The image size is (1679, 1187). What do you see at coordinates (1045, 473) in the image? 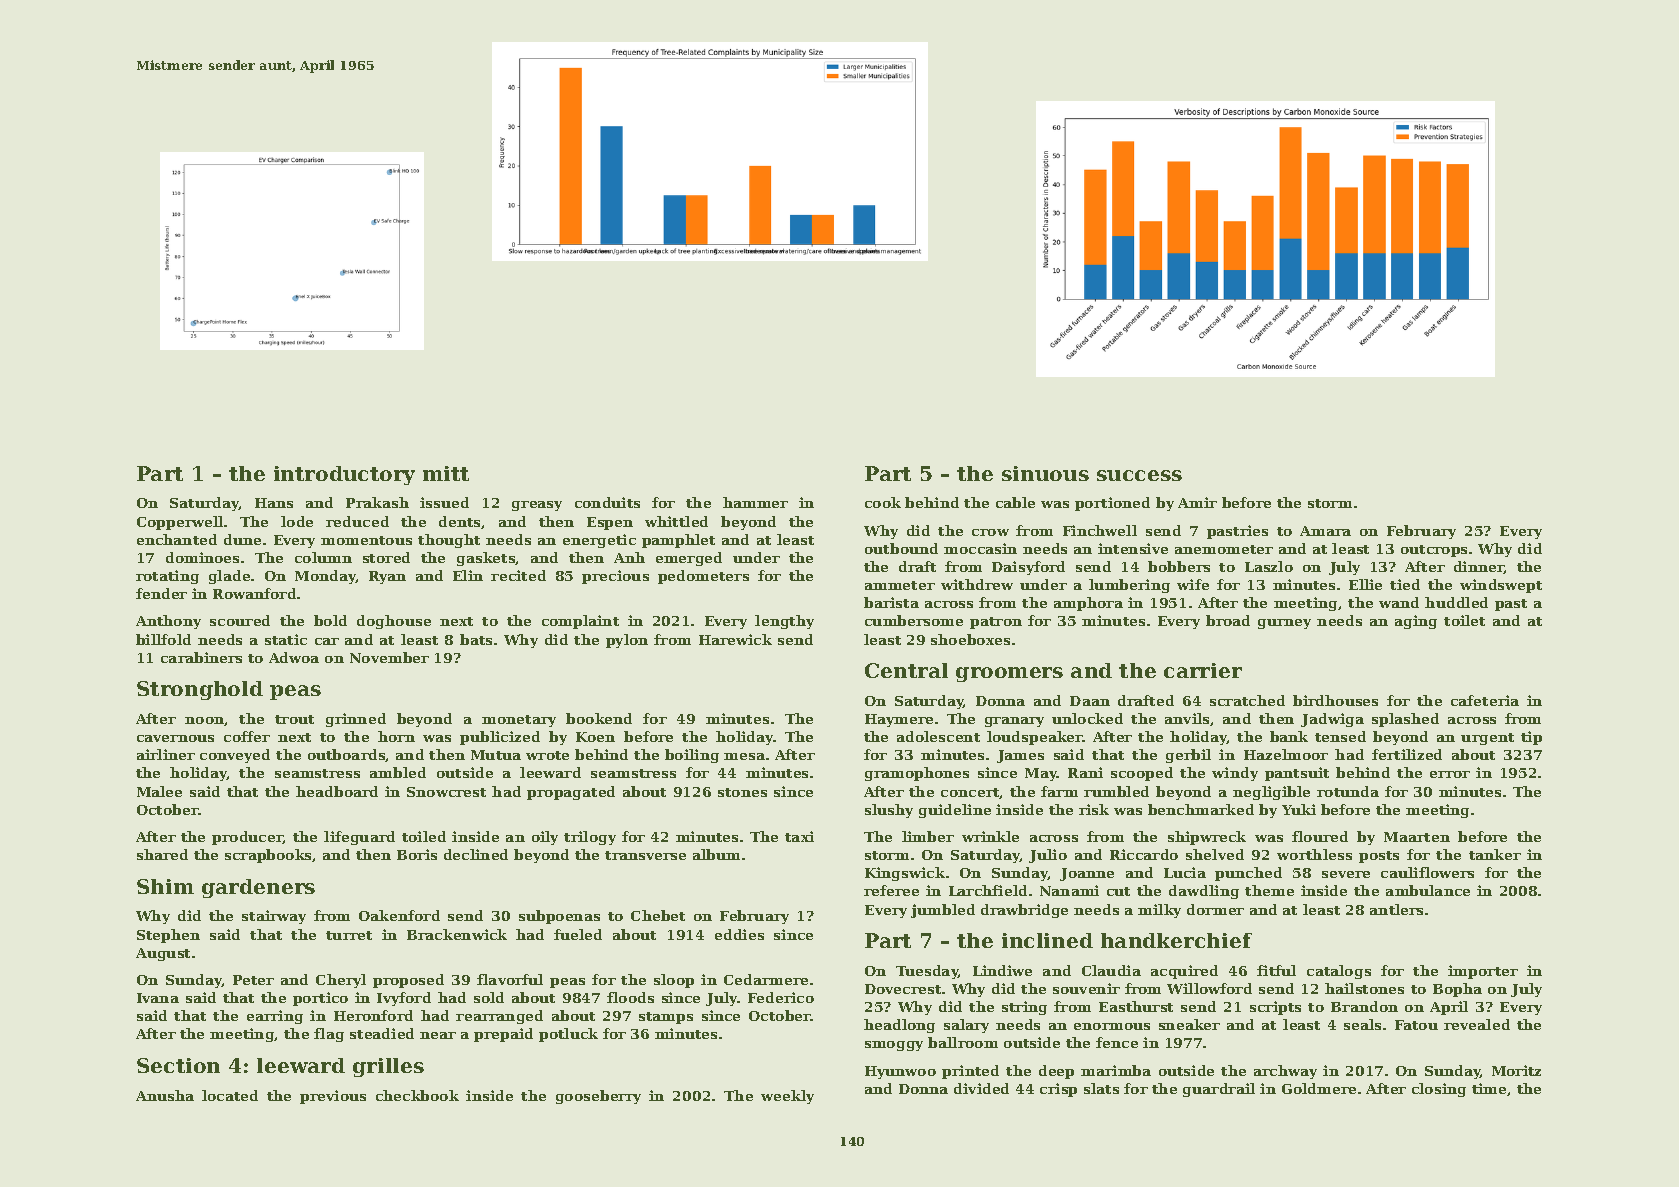
I see `sinuous` at bounding box center [1045, 473].
